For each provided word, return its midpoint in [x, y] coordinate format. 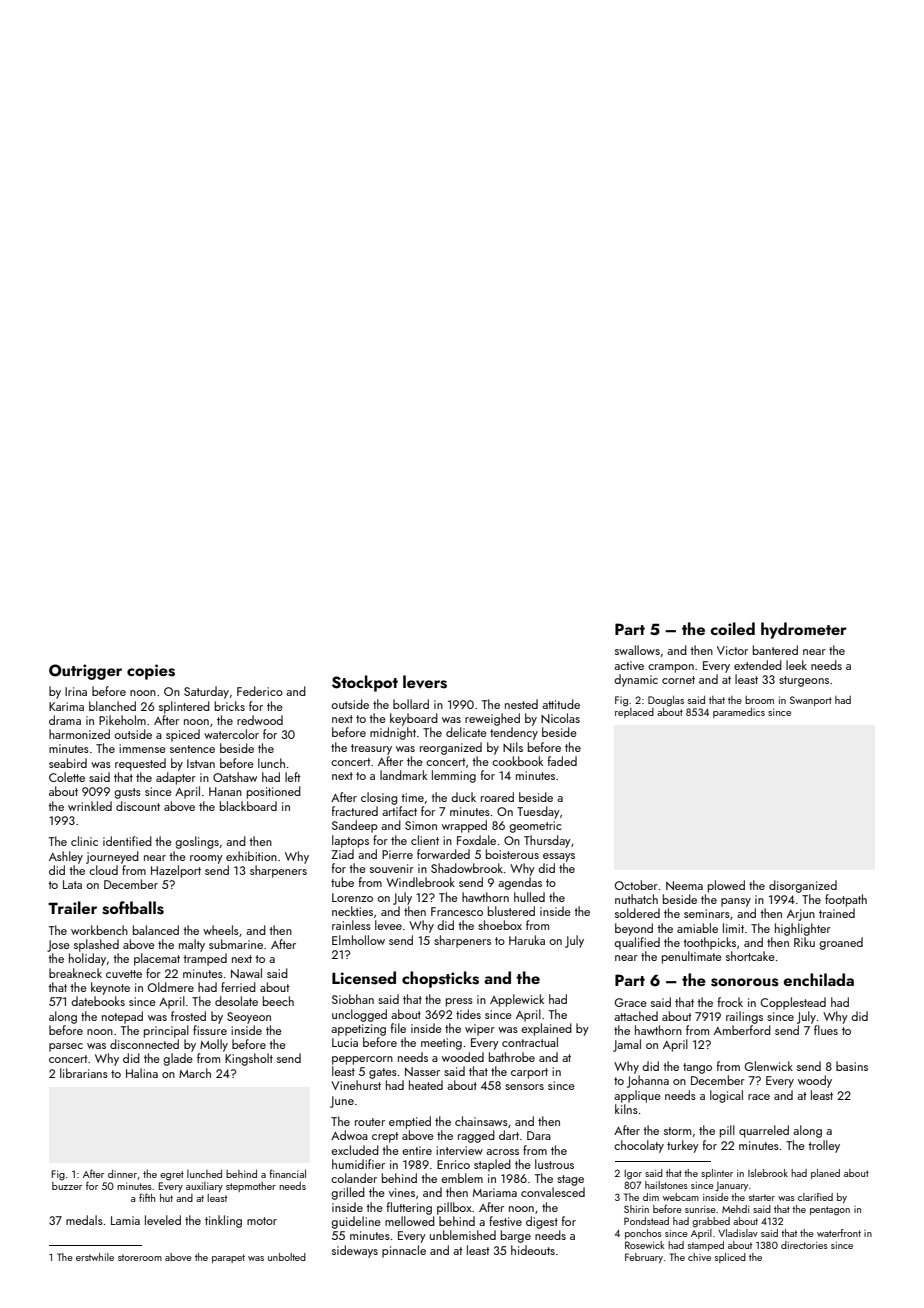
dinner [122, 1174]
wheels [221, 930]
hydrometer [804, 630]
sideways [355, 1251]
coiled [732, 628]
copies [151, 672]
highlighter [803, 929]
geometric [535, 827]
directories [804, 1245]
